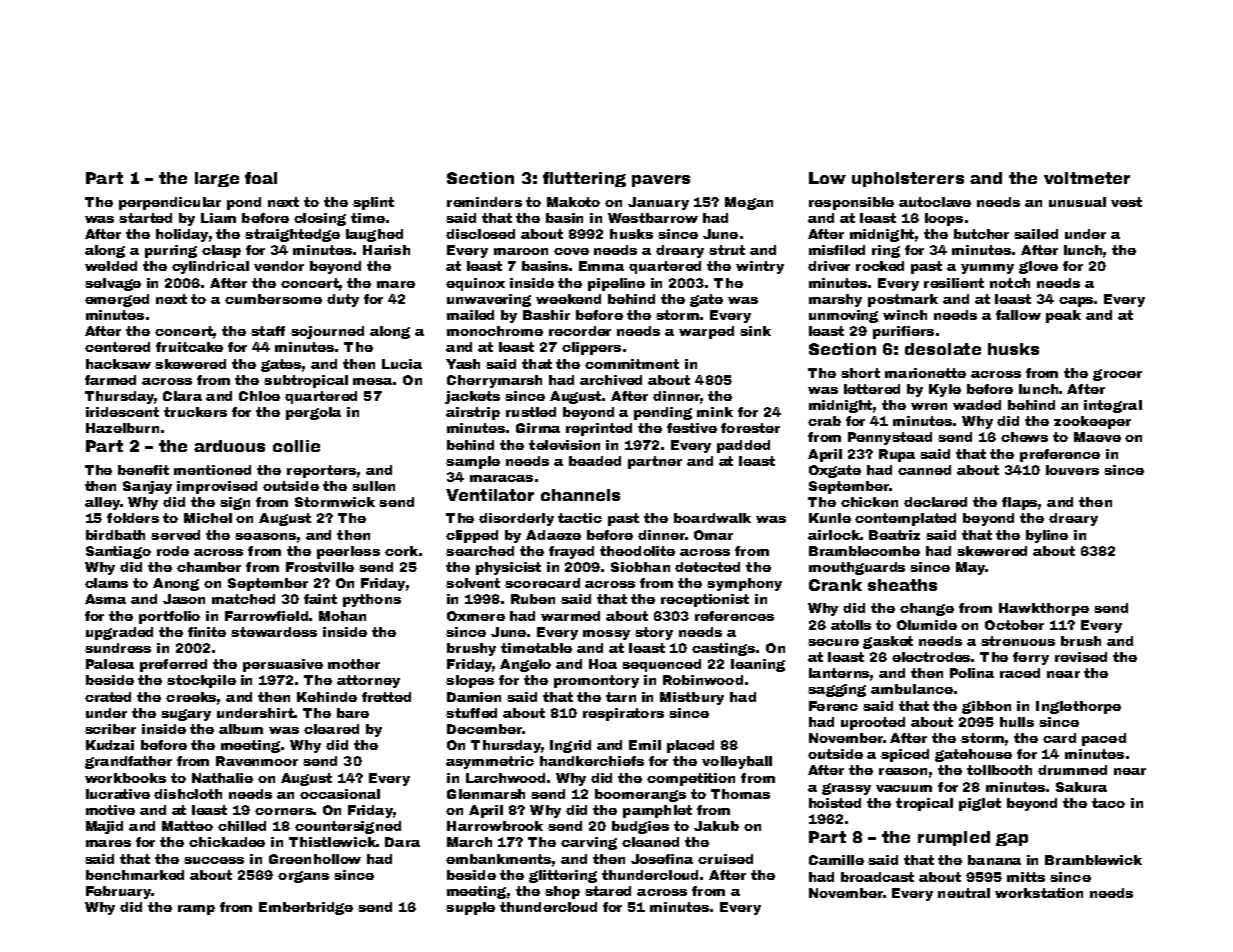 The image size is (1233, 952). I want to click on Majid, so click(104, 827).
